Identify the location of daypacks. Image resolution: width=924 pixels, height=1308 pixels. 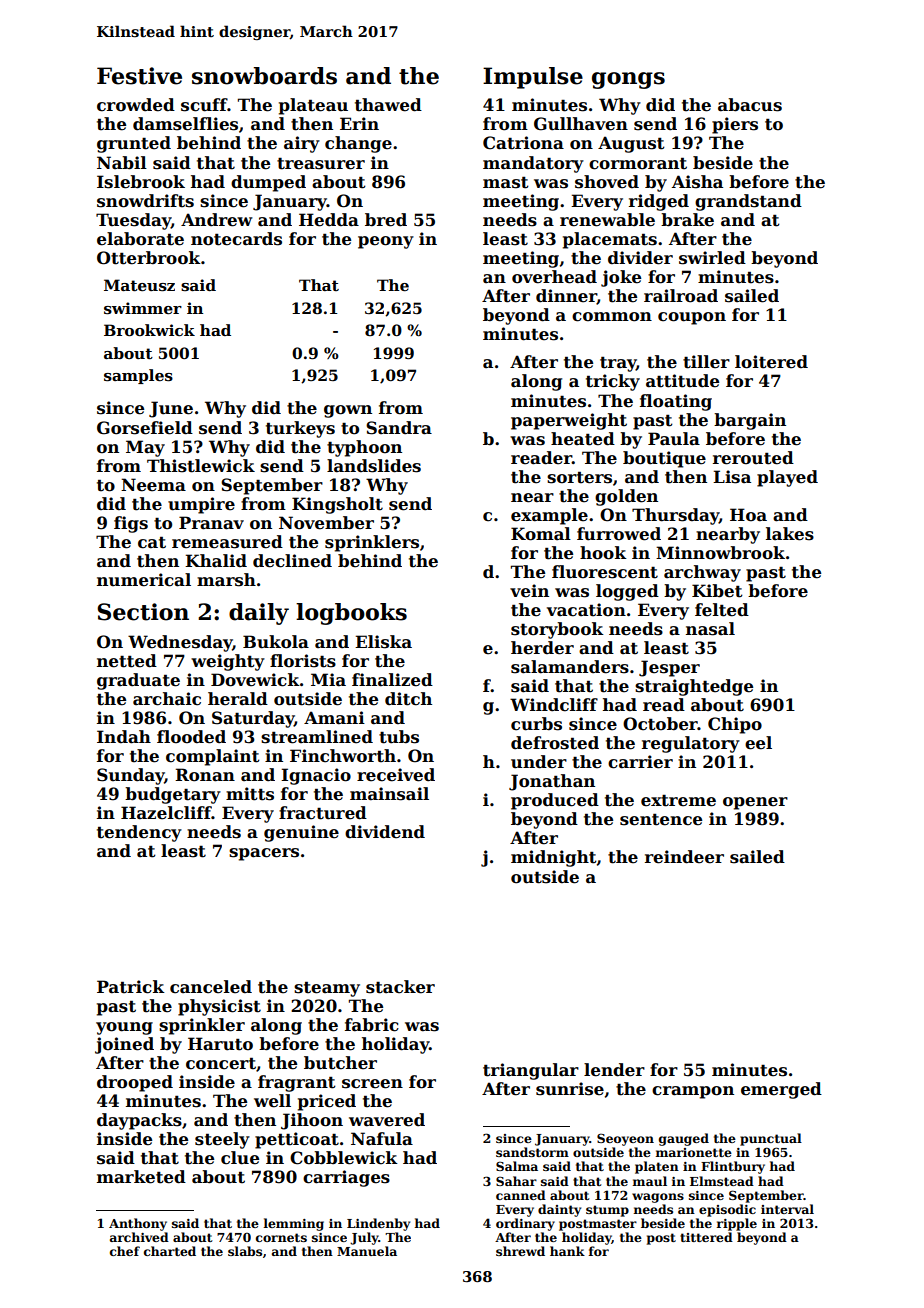
(139, 1121).
